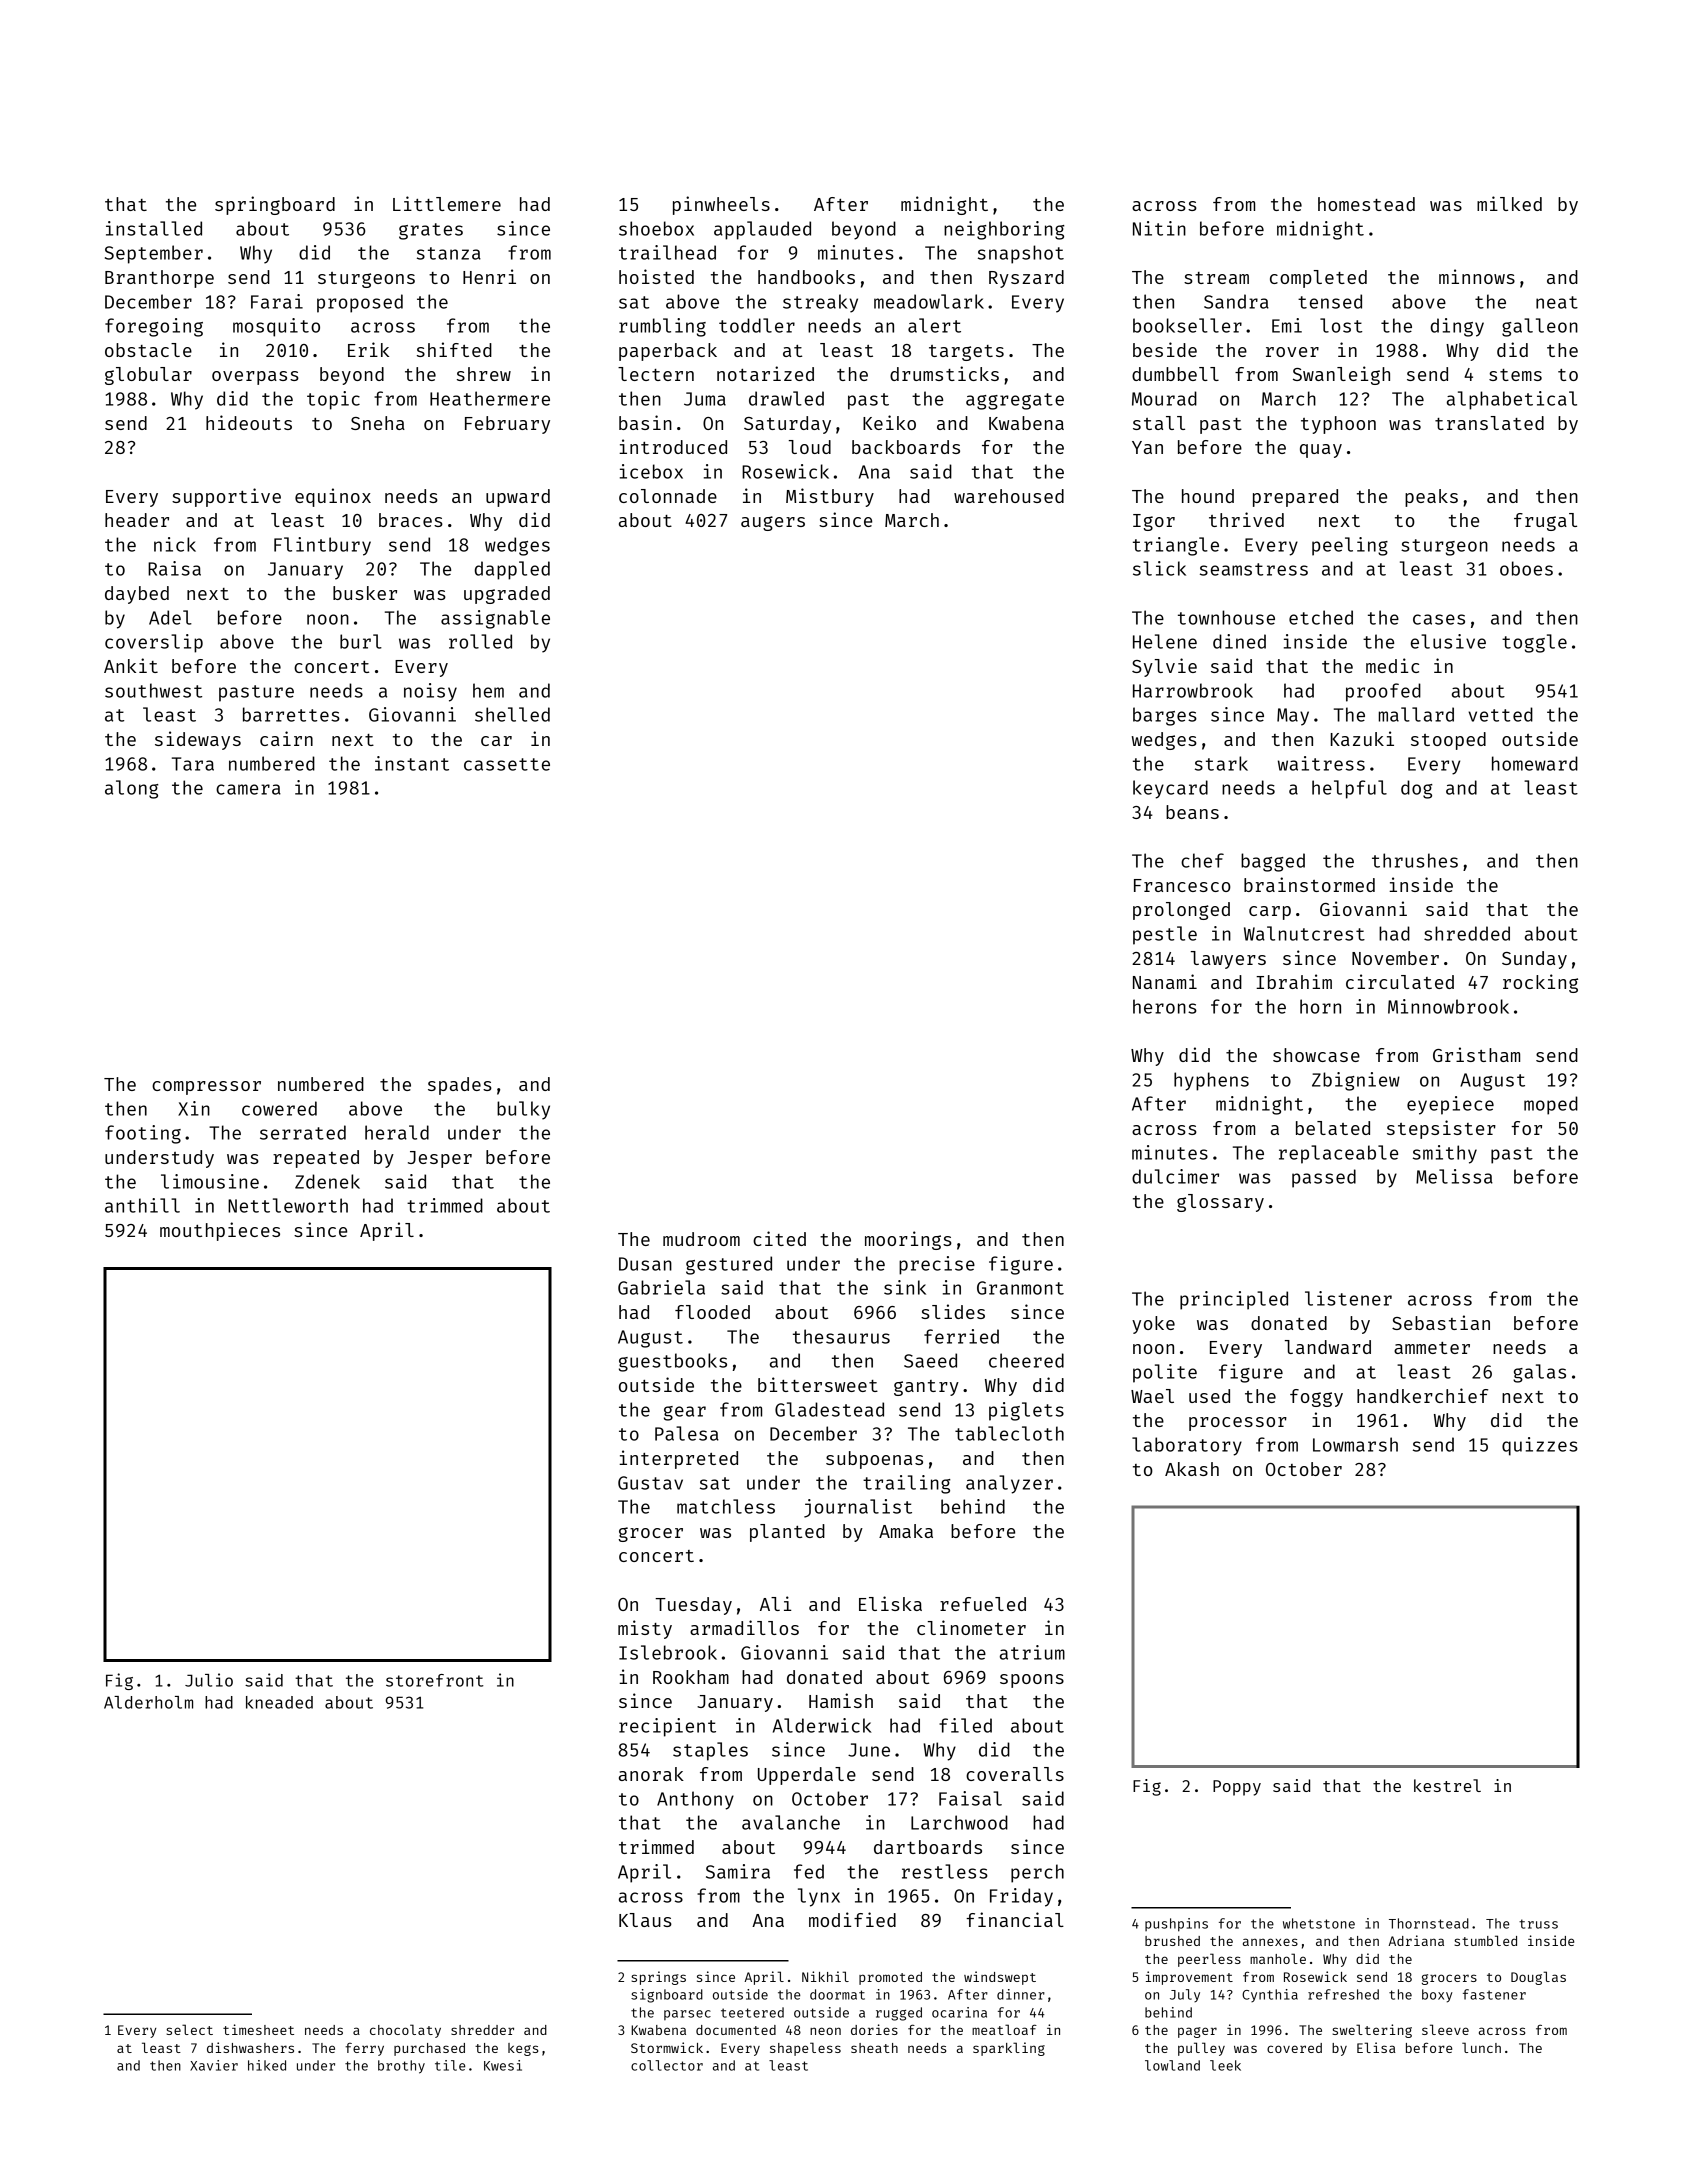  What do you see at coordinates (288, 1205) in the screenshot?
I see `Nettleworth` at bounding box center [288, 1205].
